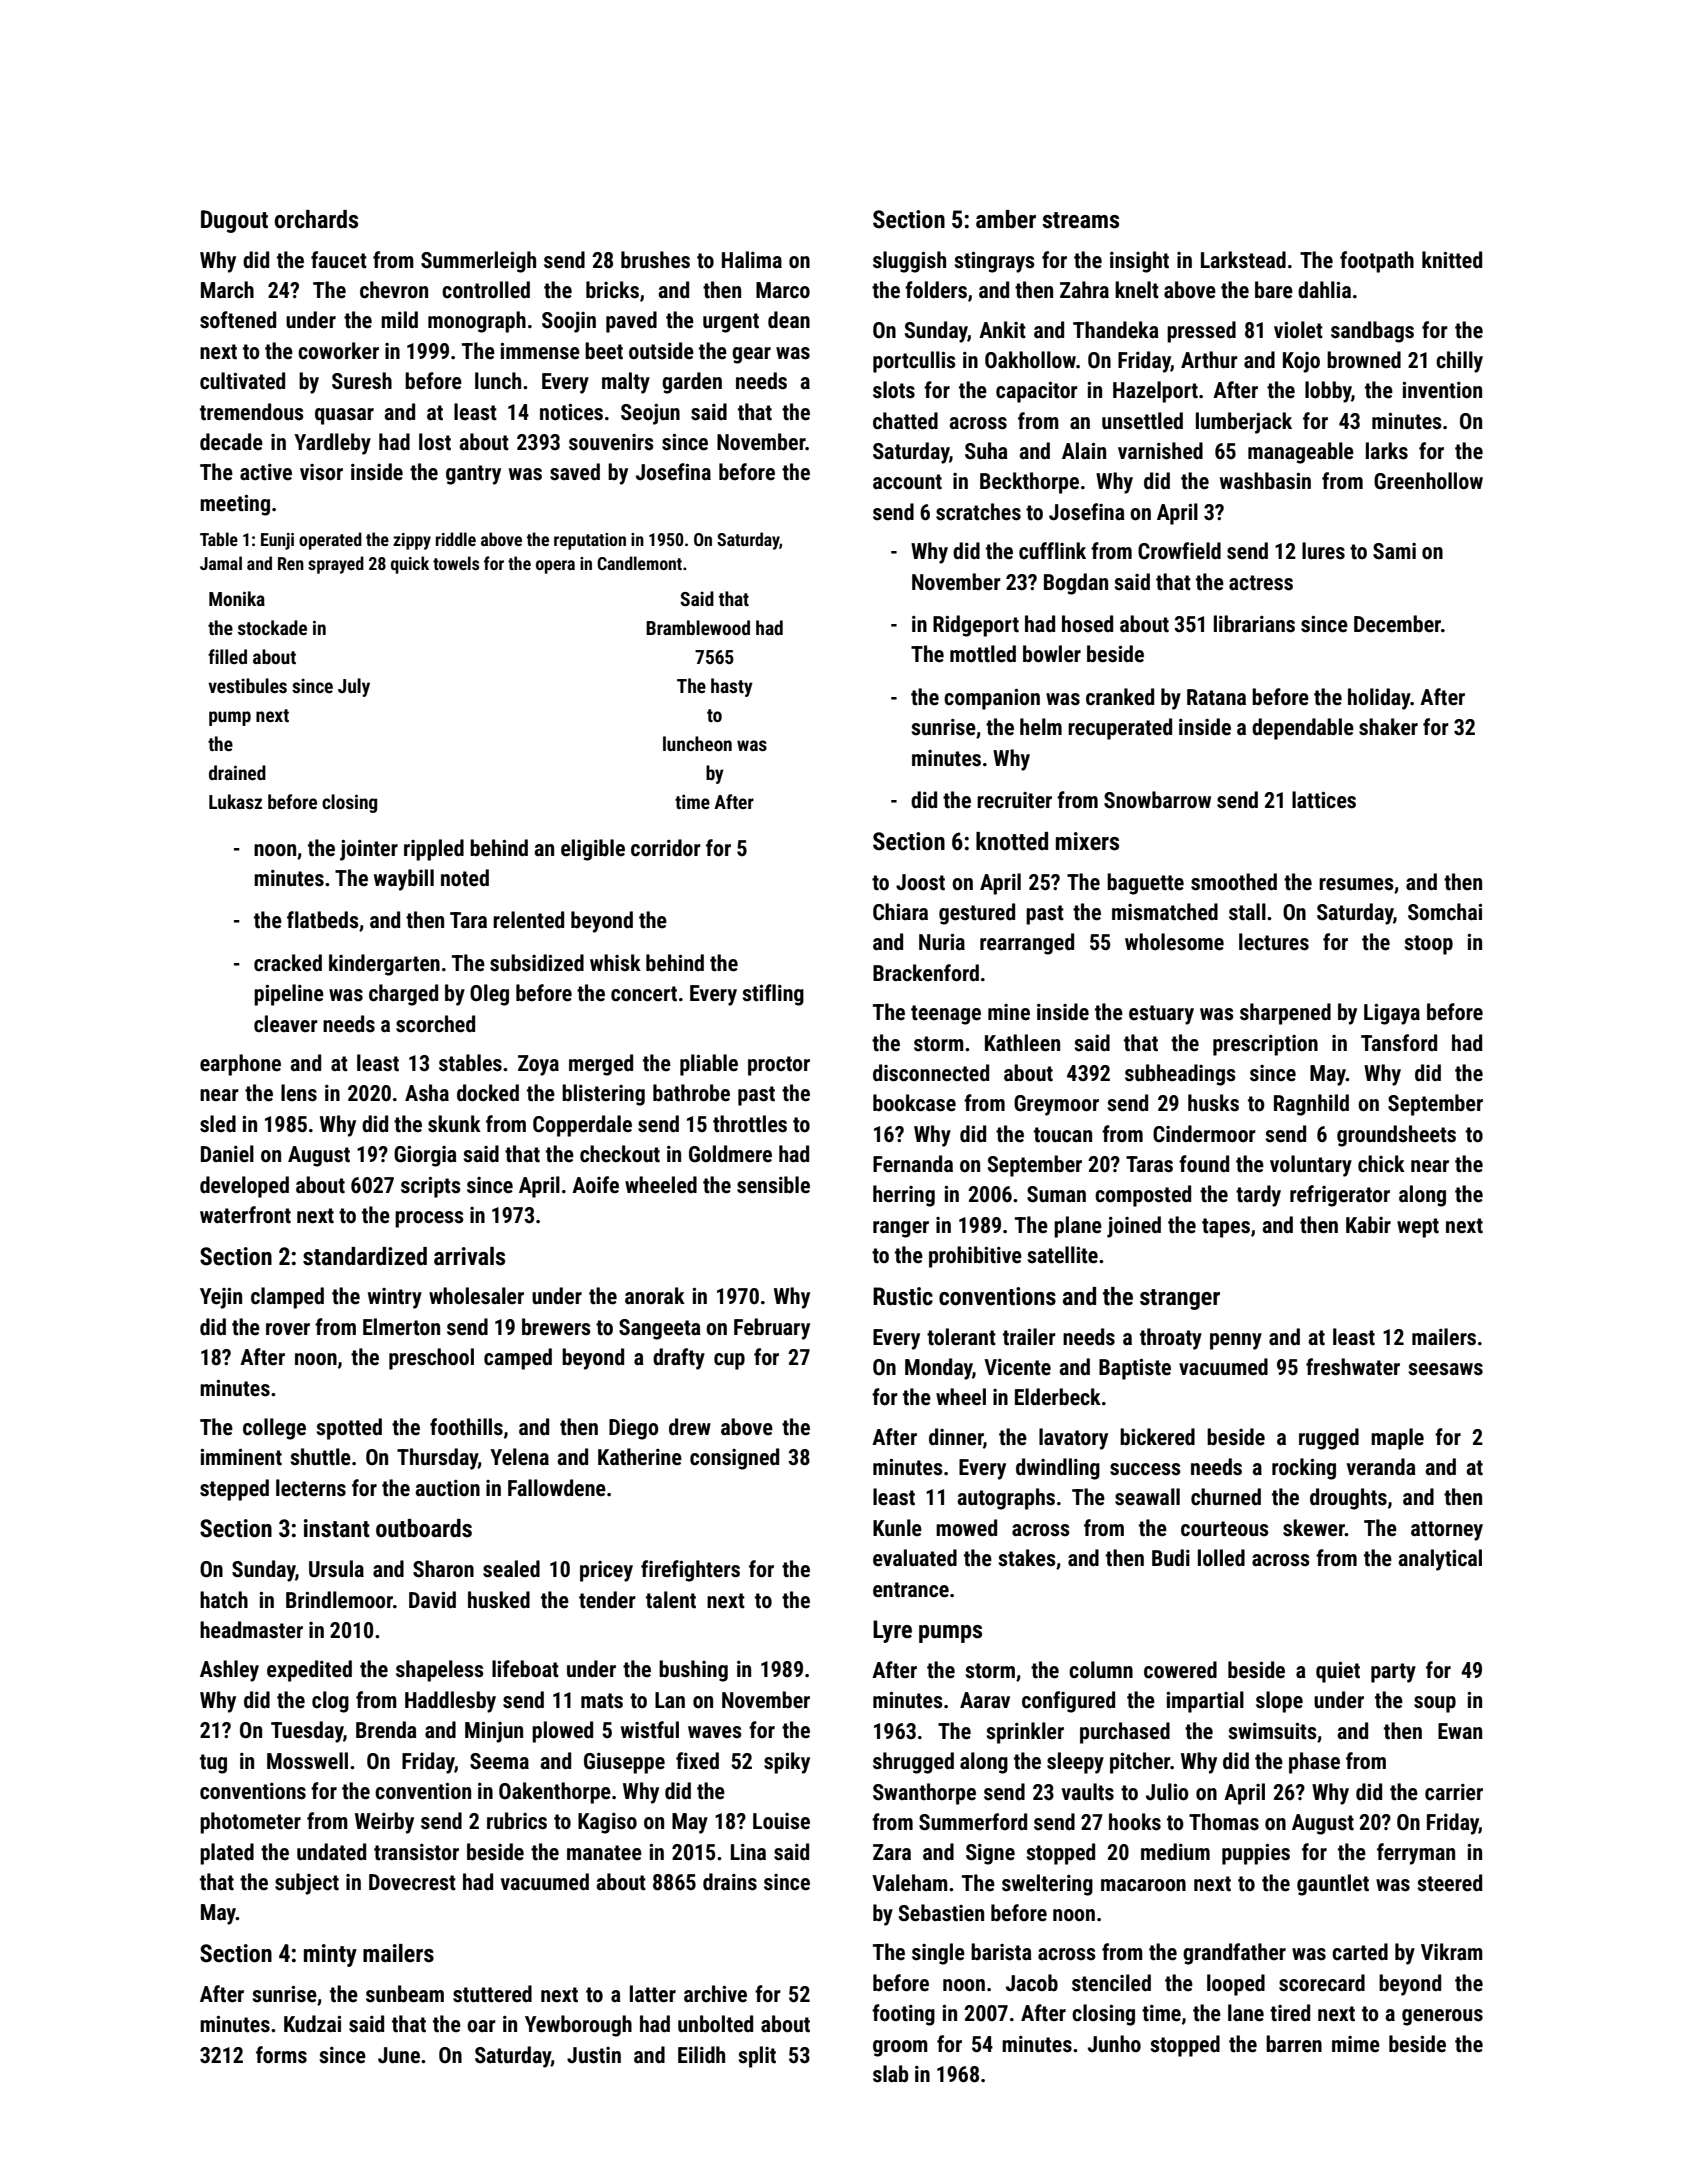  What do you see at coordinates (412, 1882) in the image?
I see `Dovecrest` at bounding box center [412, 1882].
